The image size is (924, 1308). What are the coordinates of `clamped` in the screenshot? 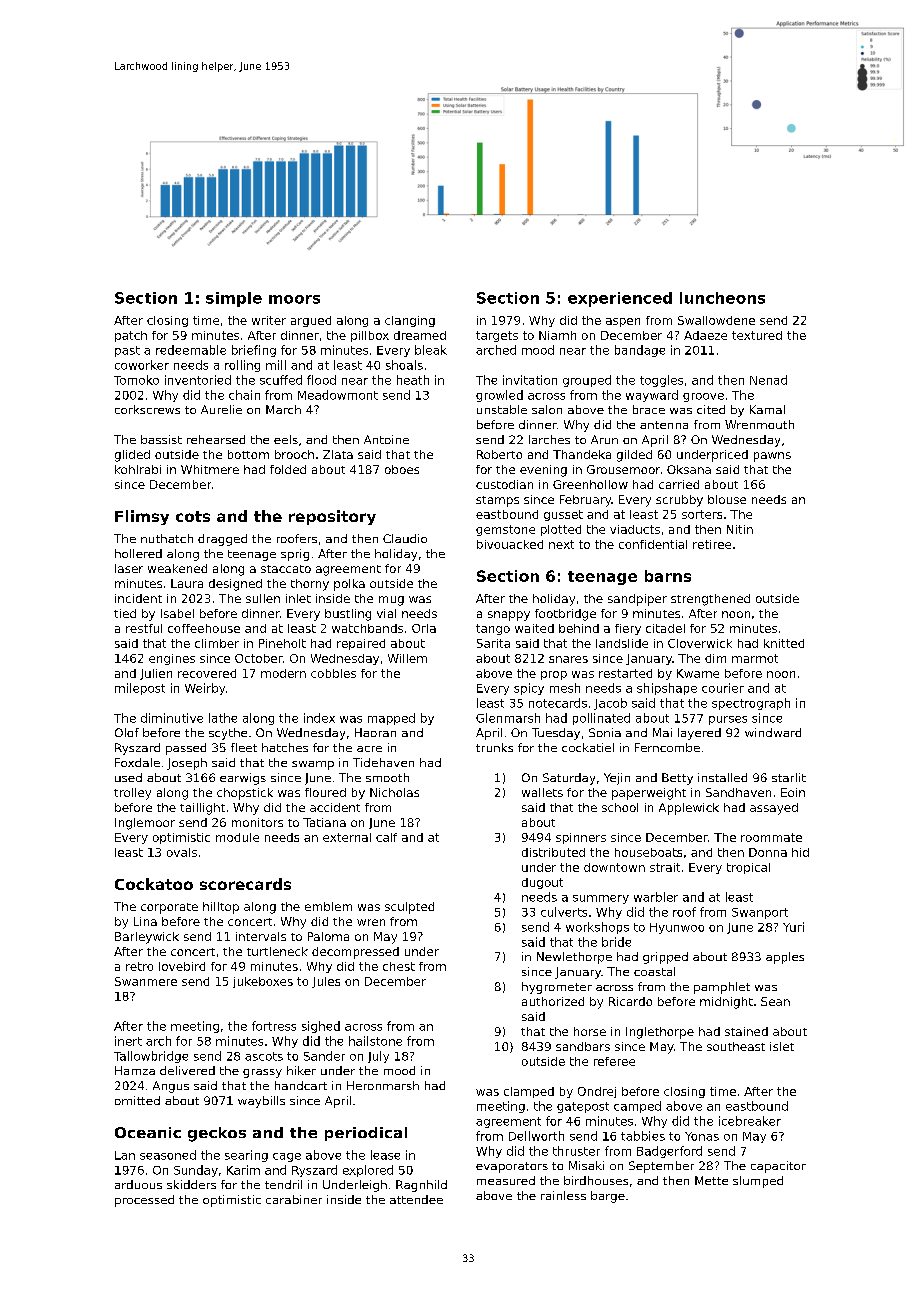 It's located at (529, 1092).
